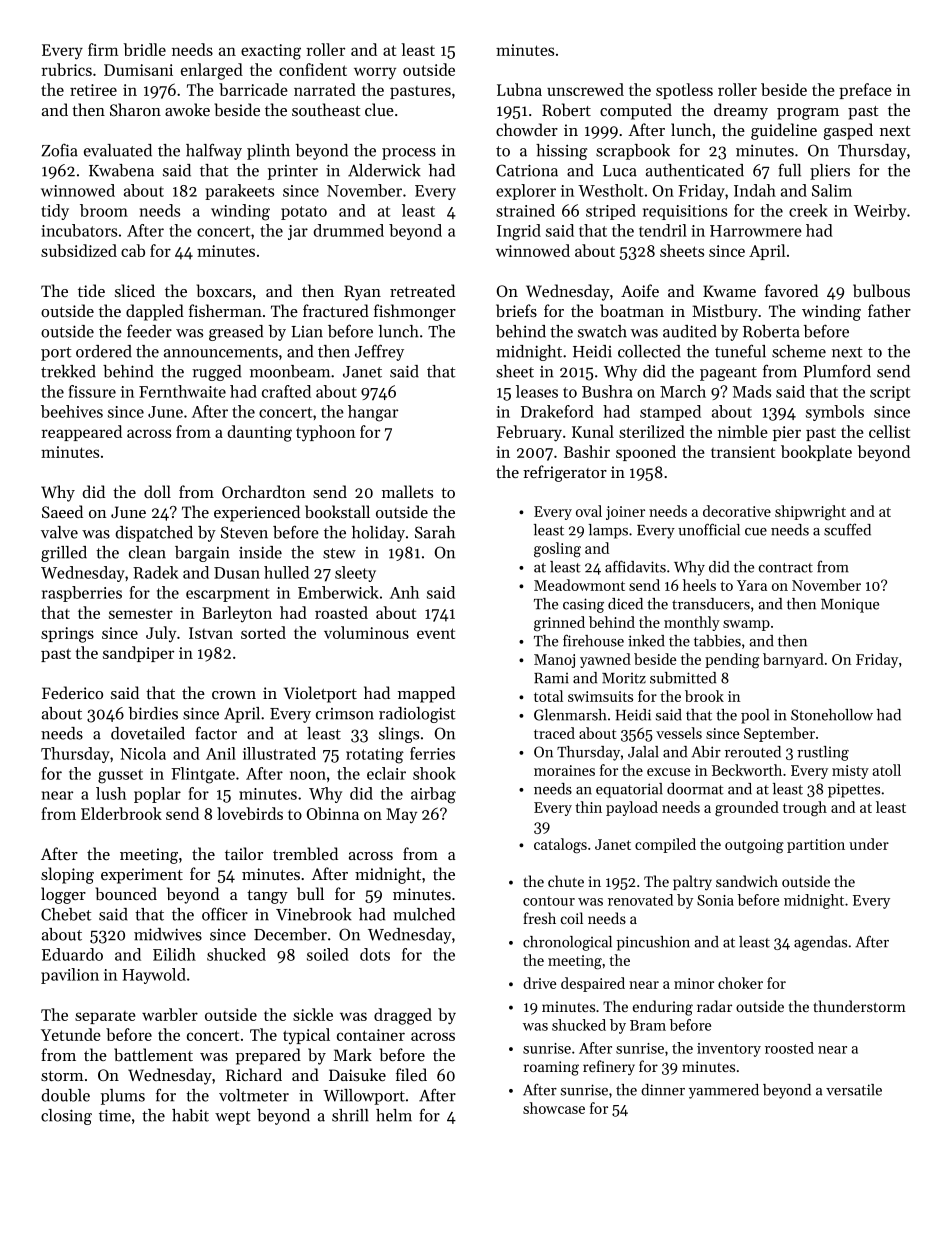  I want to click on Sarah, so click(435, 532).
